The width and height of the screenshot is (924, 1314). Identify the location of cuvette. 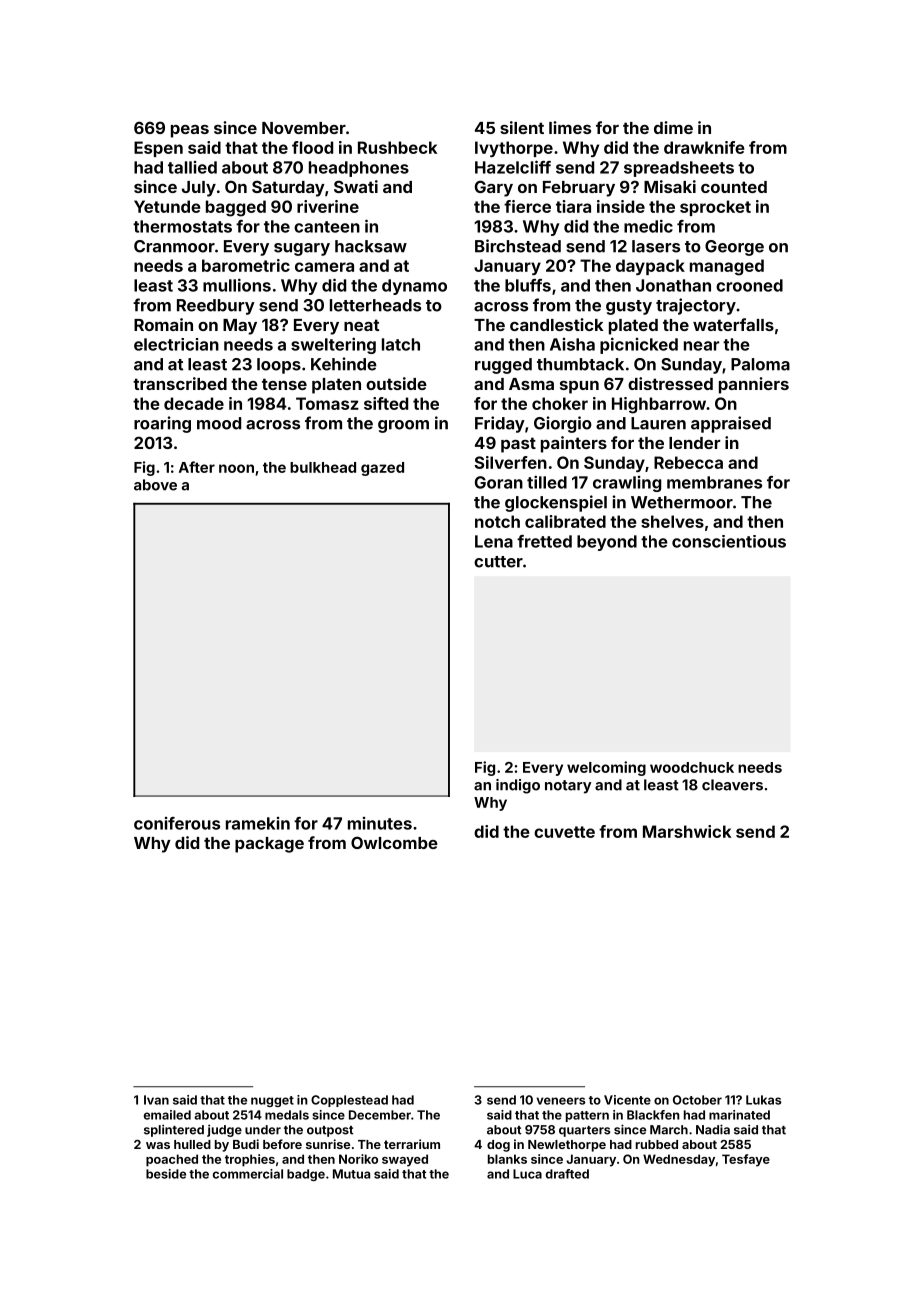
(564, 832).
